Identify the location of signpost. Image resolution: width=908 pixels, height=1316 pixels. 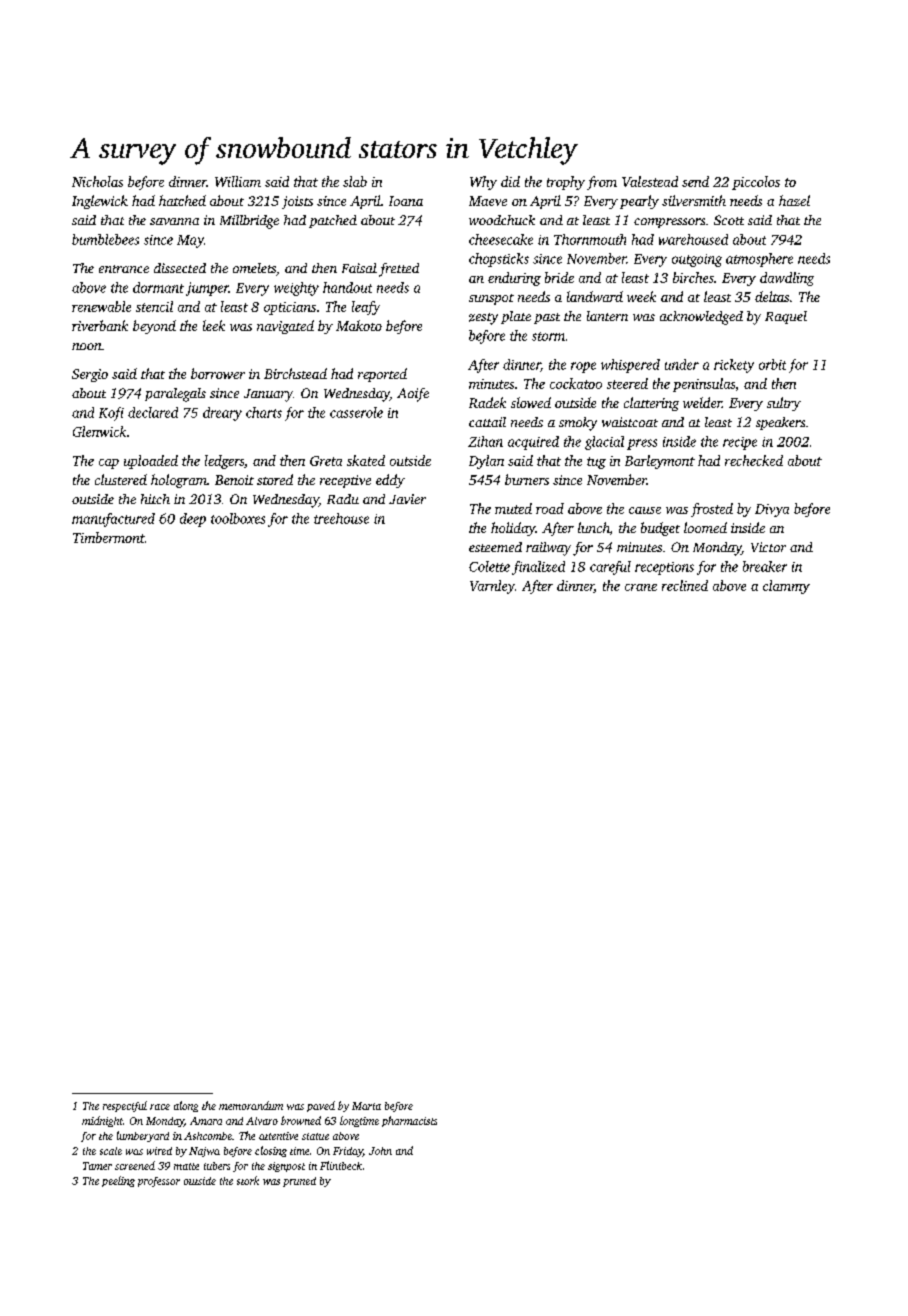
(286, 1167).
